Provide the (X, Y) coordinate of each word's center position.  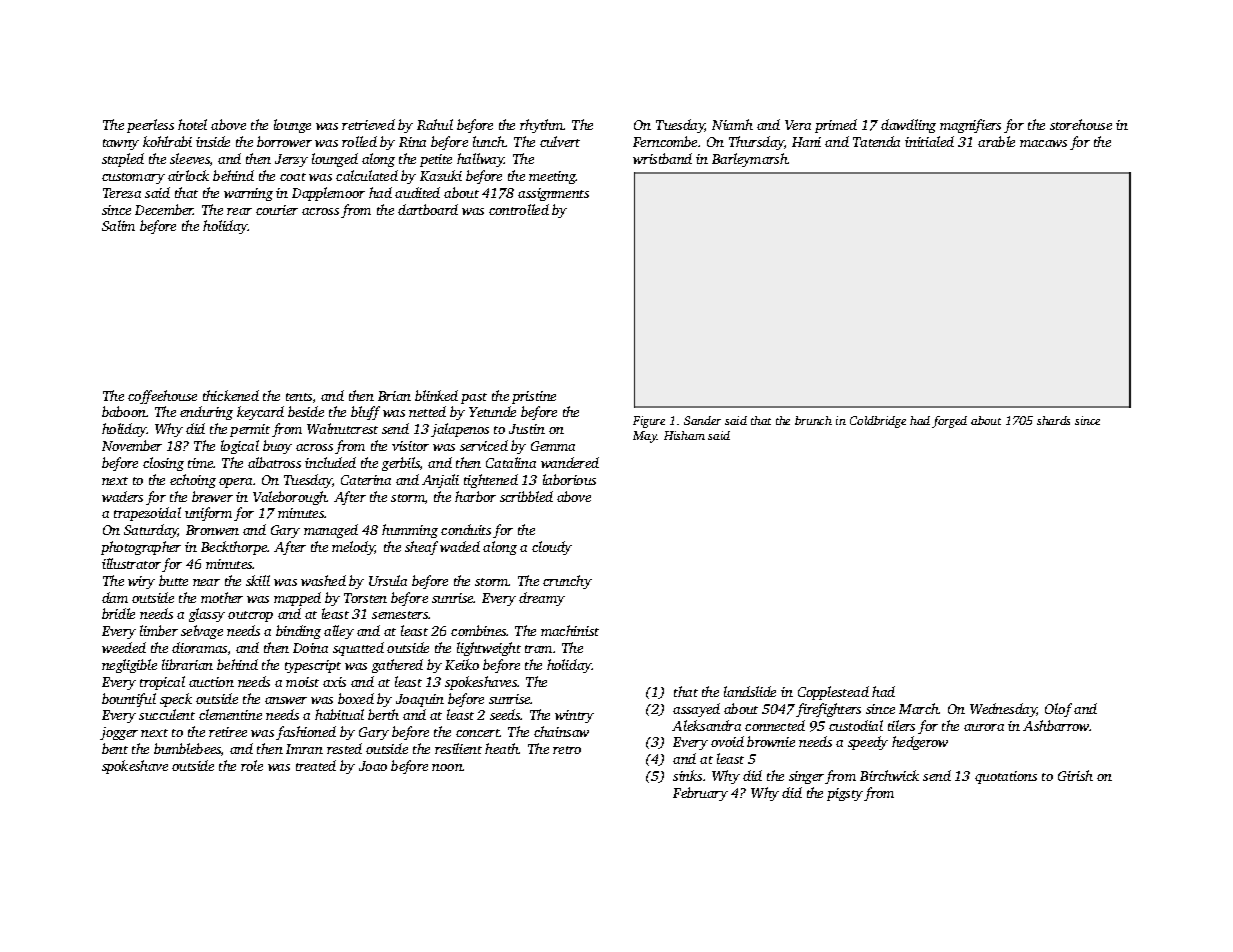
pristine (534, 397)
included (330, 462)
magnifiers (970, 126)
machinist (570, 630)
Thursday (756, 143)
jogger (119, 733)
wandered (570, 462)
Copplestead (833, 693)
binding (298, 632)
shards (1053, 420)
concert (478, 733)
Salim (118, 225)
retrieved (368, 124)
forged (949, 422)
